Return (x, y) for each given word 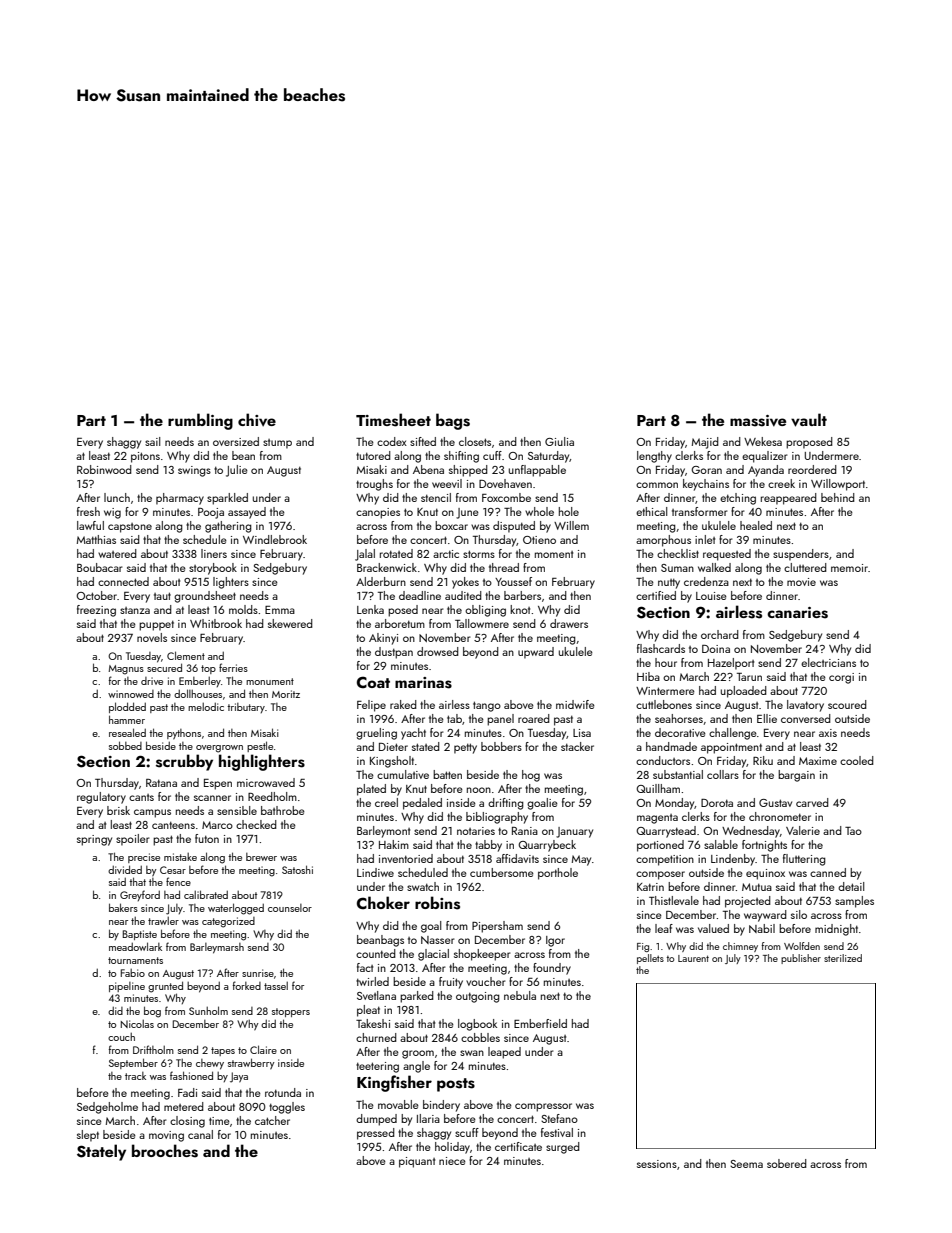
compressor (543, 1107)
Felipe (371, 706)
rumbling (200, 421)
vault (809, 420)
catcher (272, 1120)
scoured (847, 704)
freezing (96, 611)
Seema (746, 1164)
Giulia (559, 441)
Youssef (513, 581)
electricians (828, 662)
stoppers (291, 1012)
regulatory (101, 798)
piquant (417, 1162)
